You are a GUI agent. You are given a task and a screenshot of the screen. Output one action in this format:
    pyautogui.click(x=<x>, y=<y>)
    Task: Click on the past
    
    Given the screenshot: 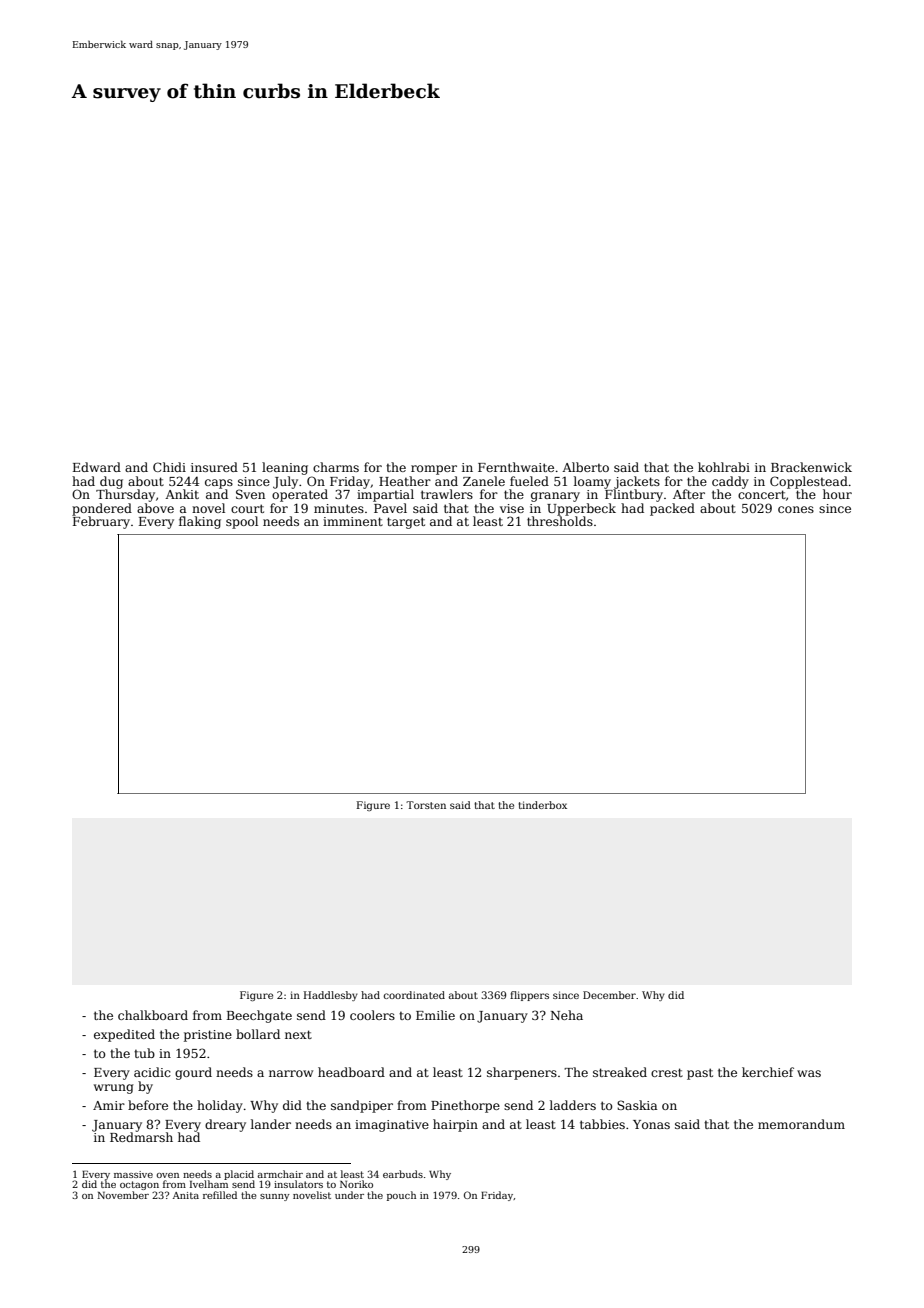 What is the action you would take?
    pyautogui.click(x=700, y=1074)
